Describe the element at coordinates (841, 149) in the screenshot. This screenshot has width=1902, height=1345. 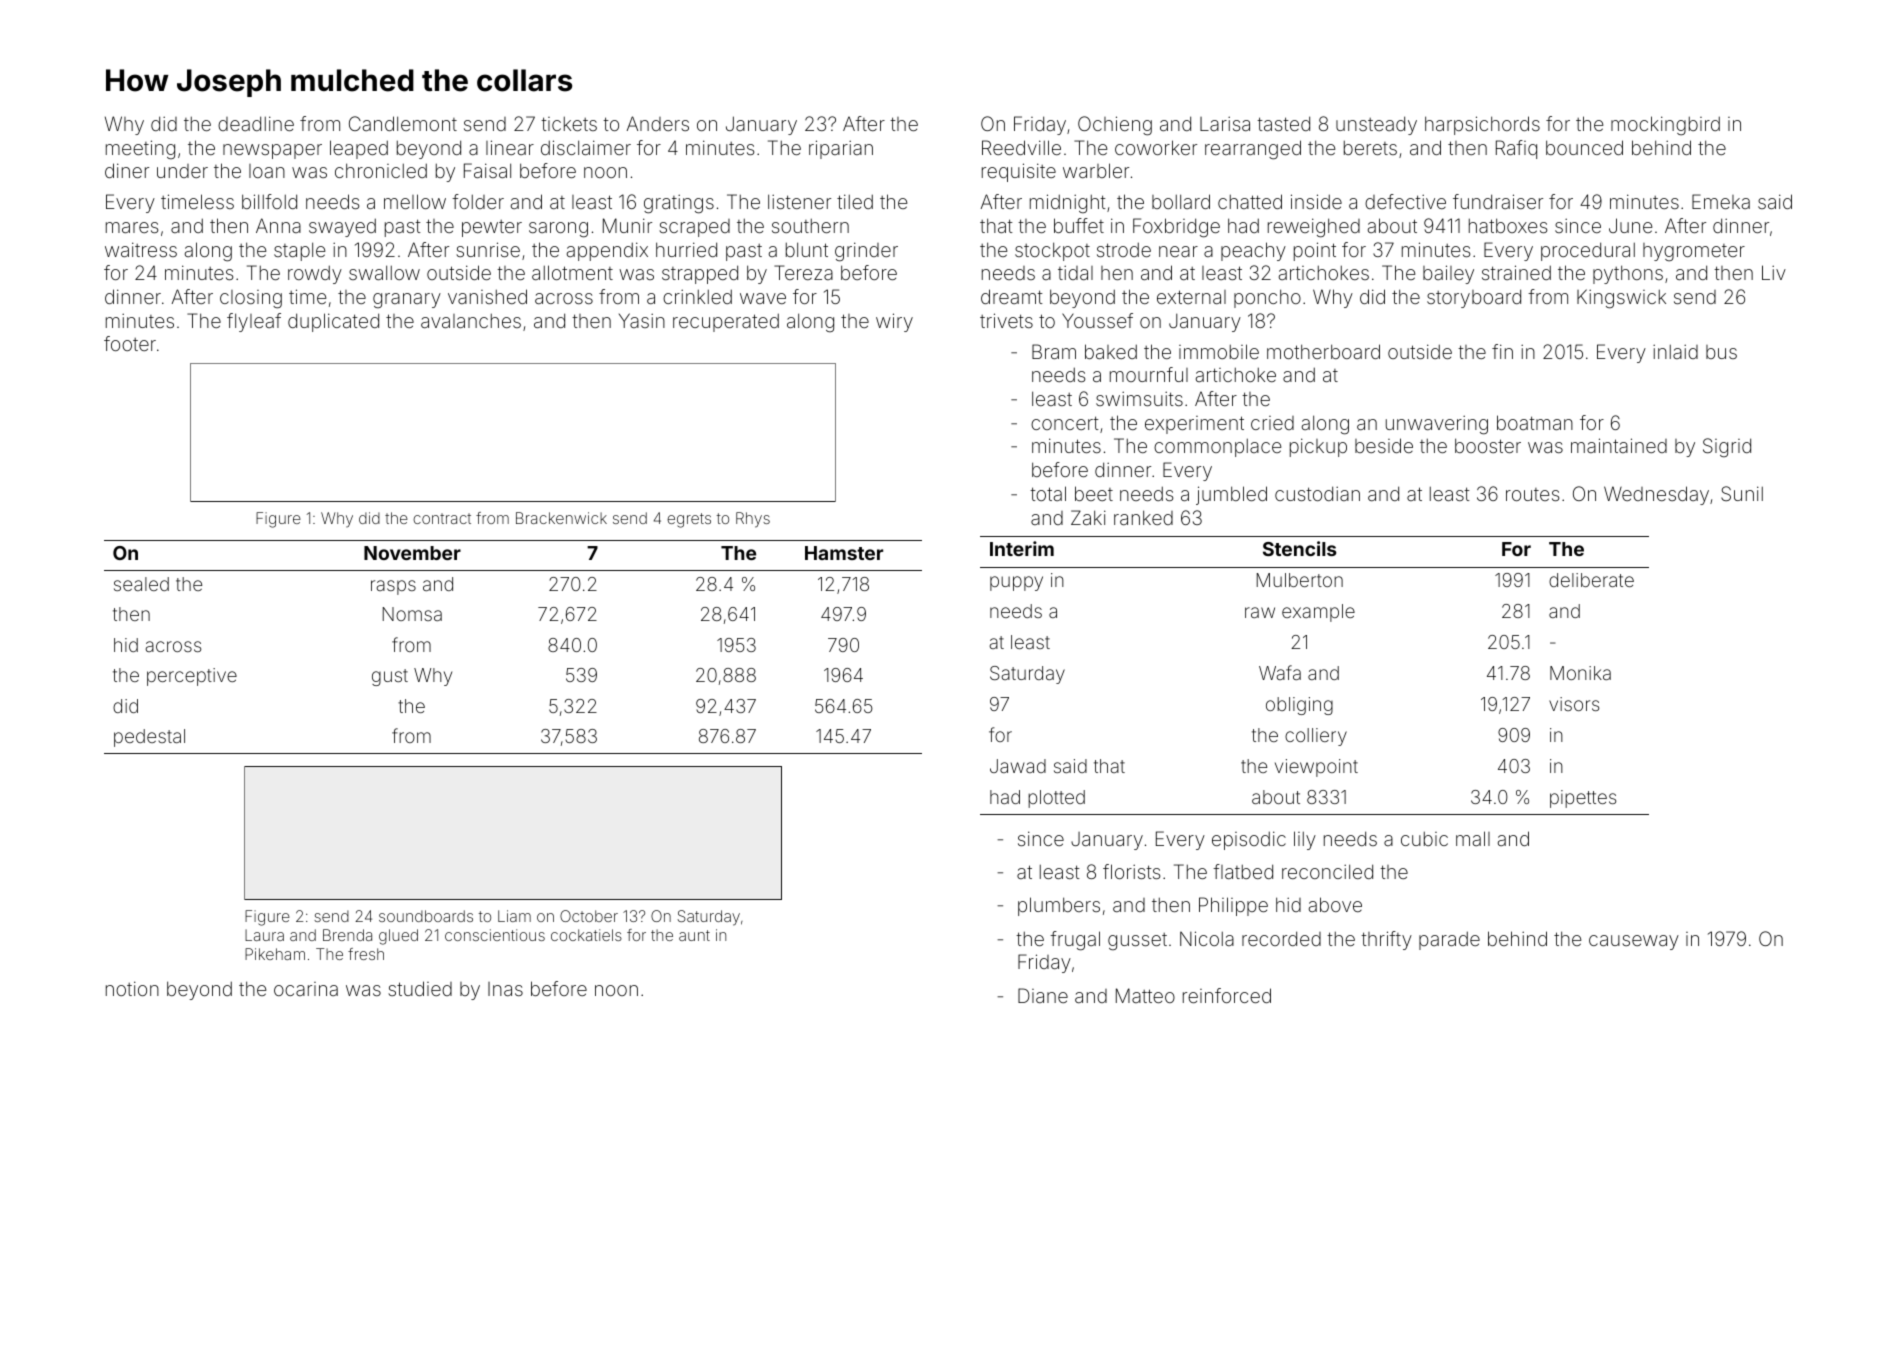
I see `riparian` at that location.
